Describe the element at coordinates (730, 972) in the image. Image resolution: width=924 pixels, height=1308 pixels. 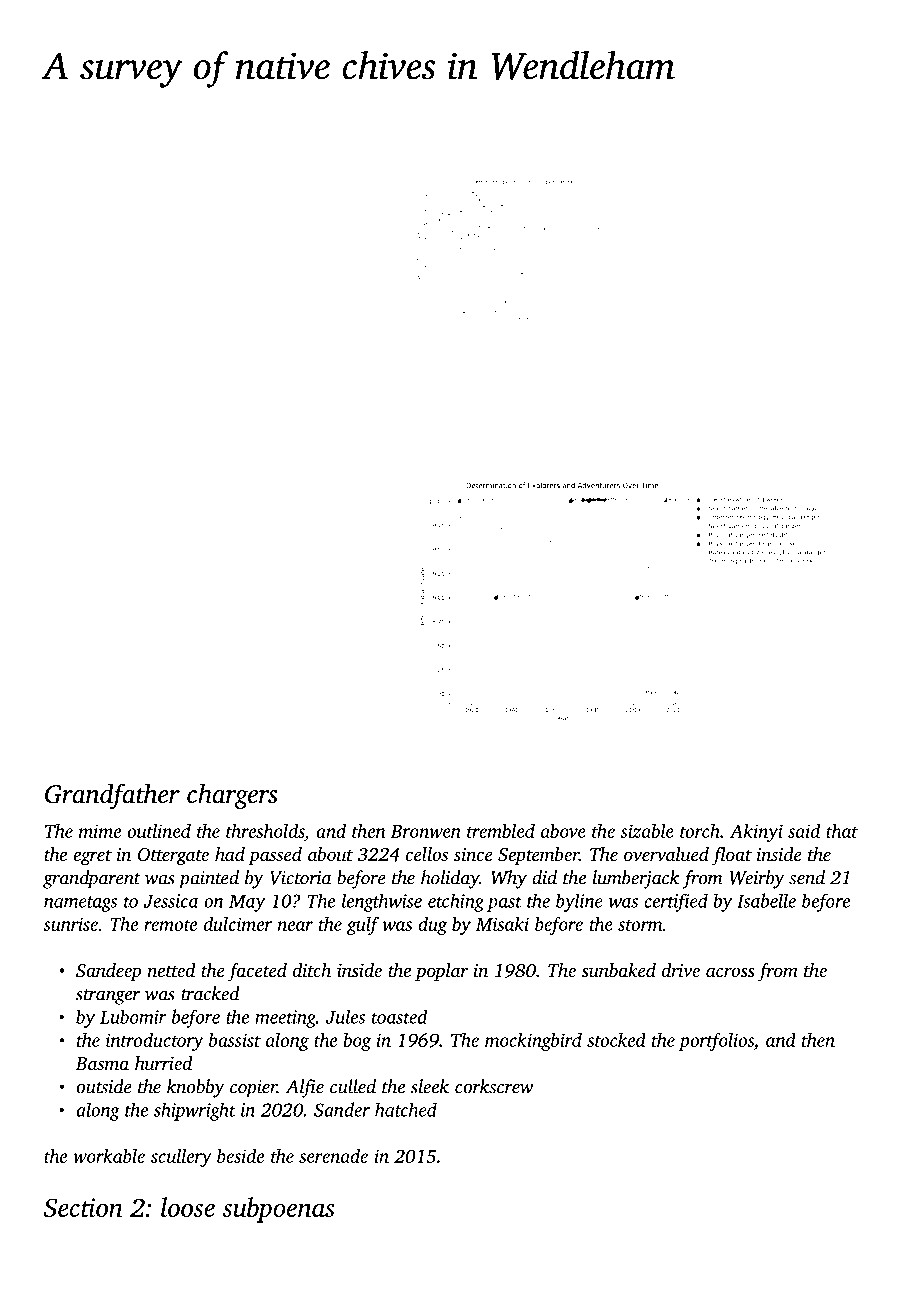
I see `across` at that location.
